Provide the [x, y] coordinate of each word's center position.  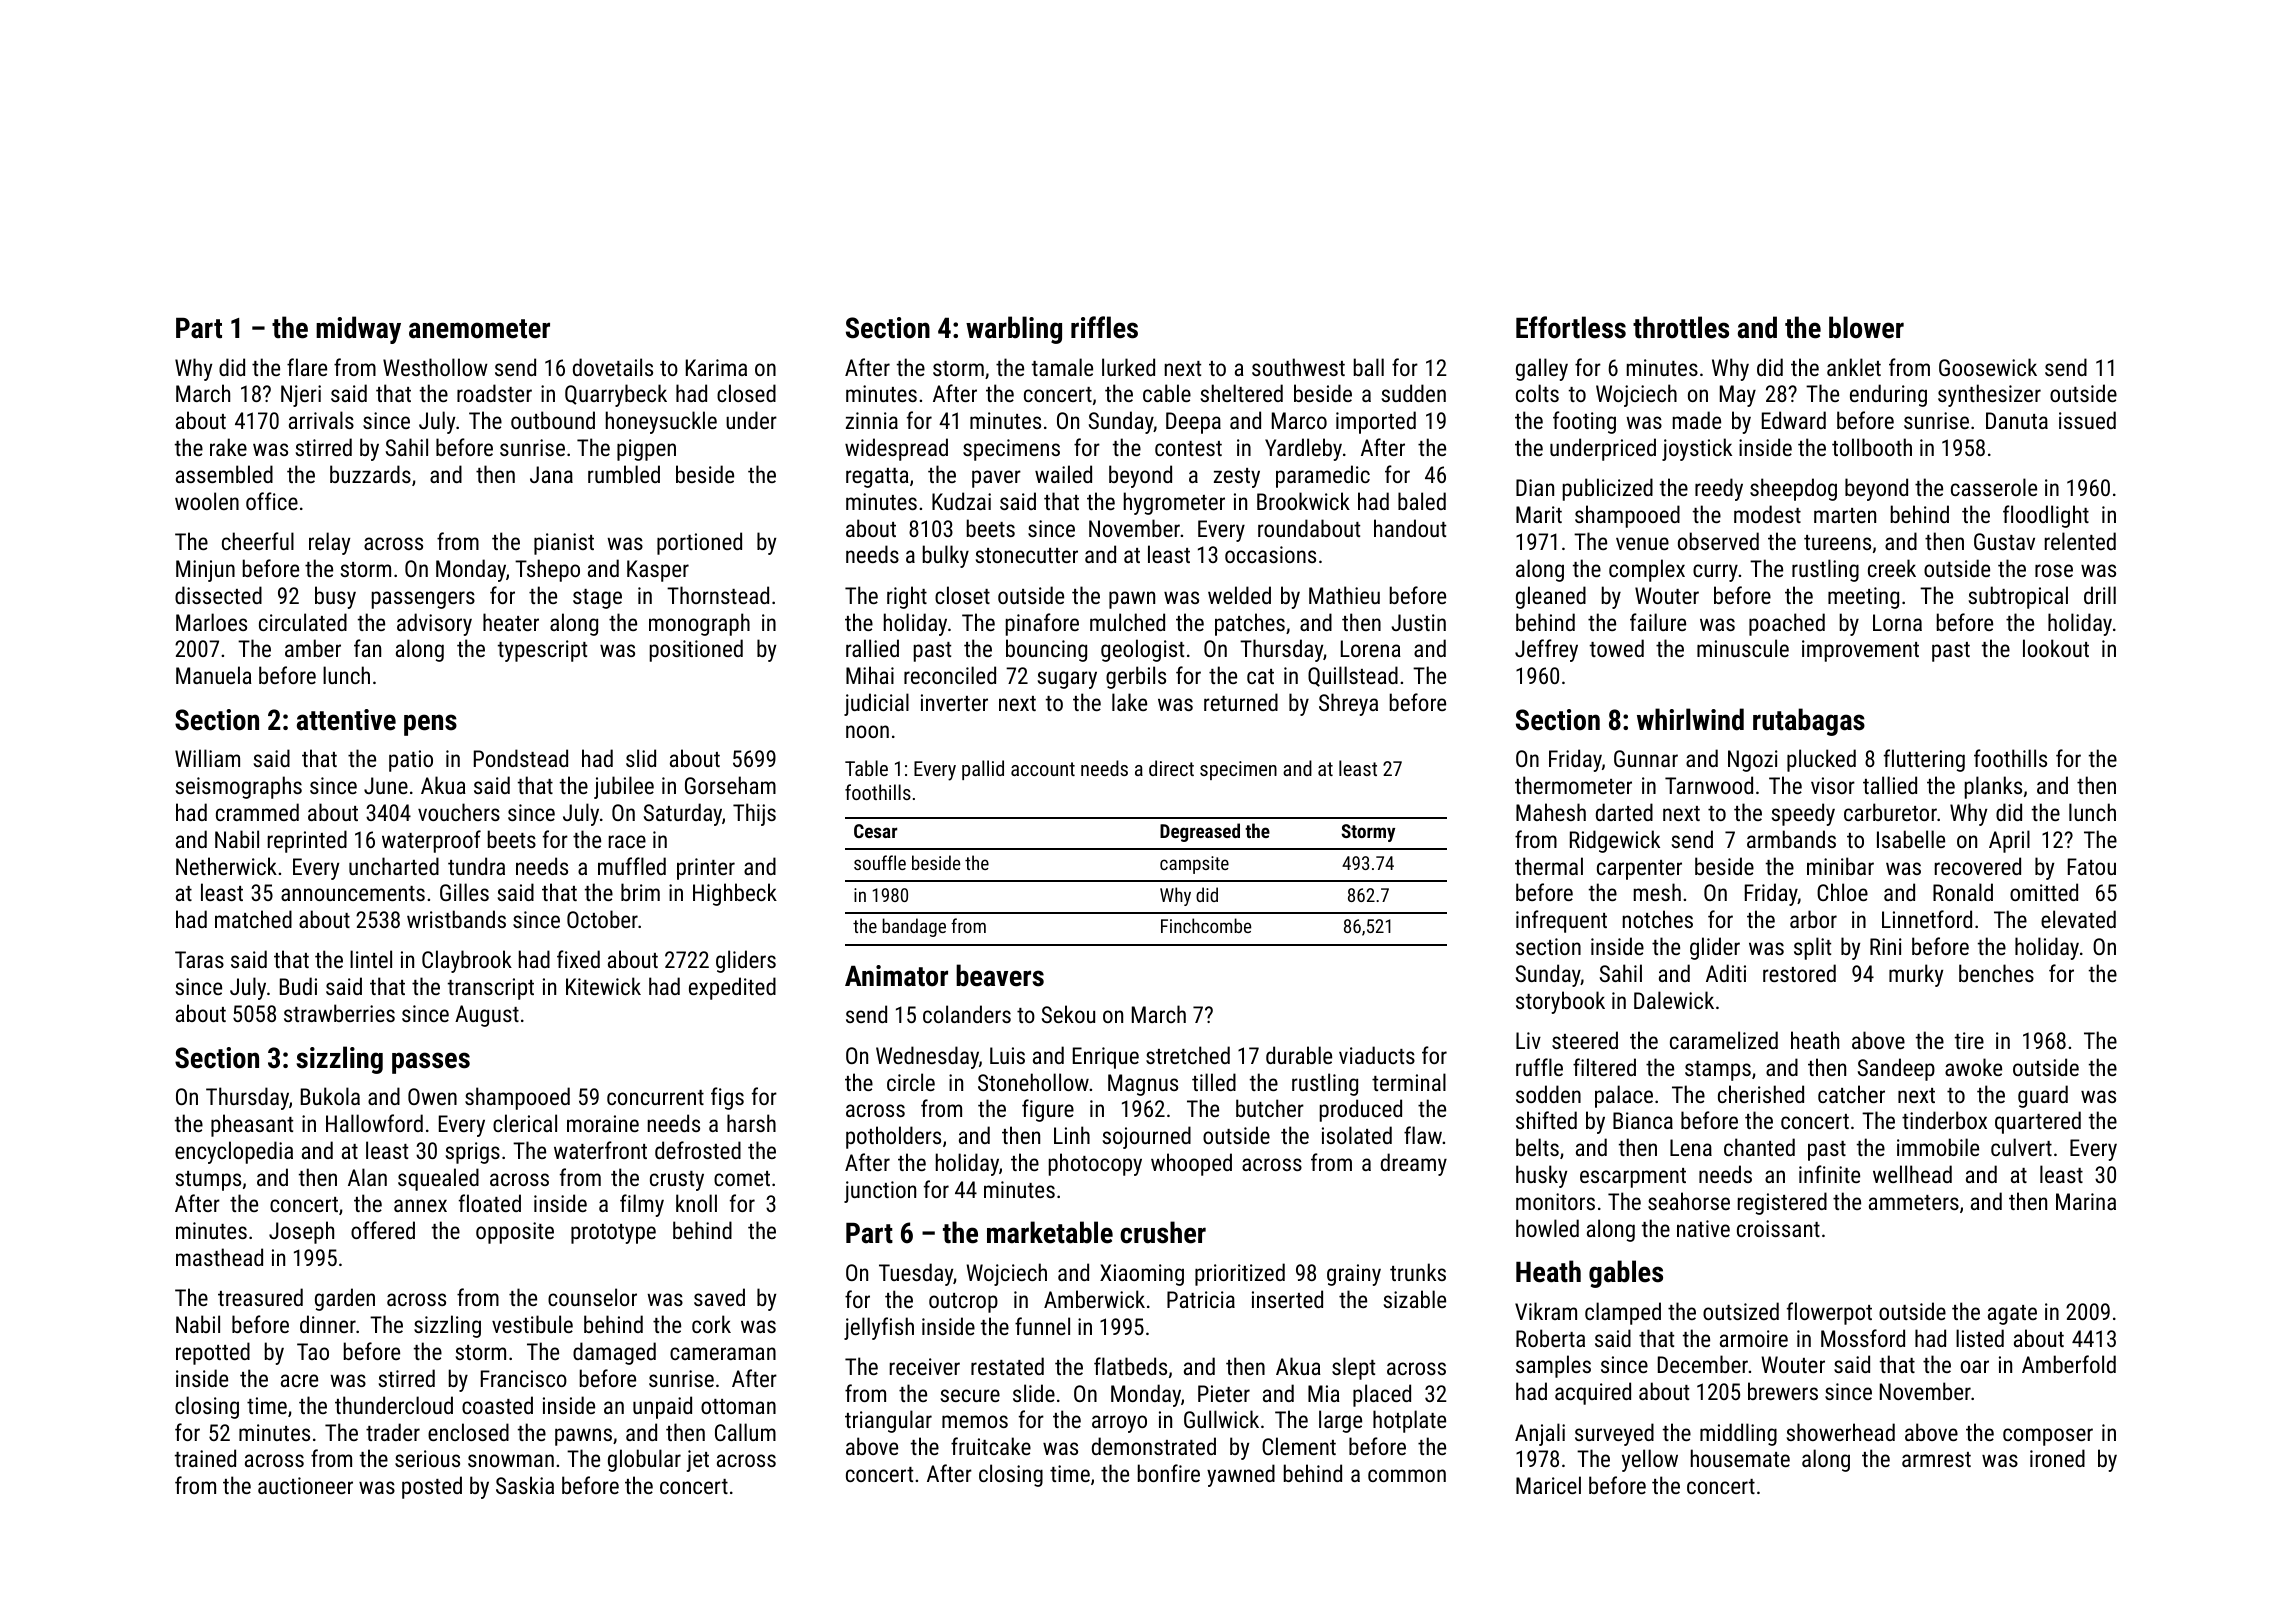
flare [307, 367]
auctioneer [305, 1485]
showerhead [1841, 1432]
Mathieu [1344, 595]
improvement [1860, 651]
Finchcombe [1206, 925]
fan [367, 648]
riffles [1104, 327]
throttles [1681, 327]
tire [1969, 1040]
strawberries [339, 1013]
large [1340, 1421]
